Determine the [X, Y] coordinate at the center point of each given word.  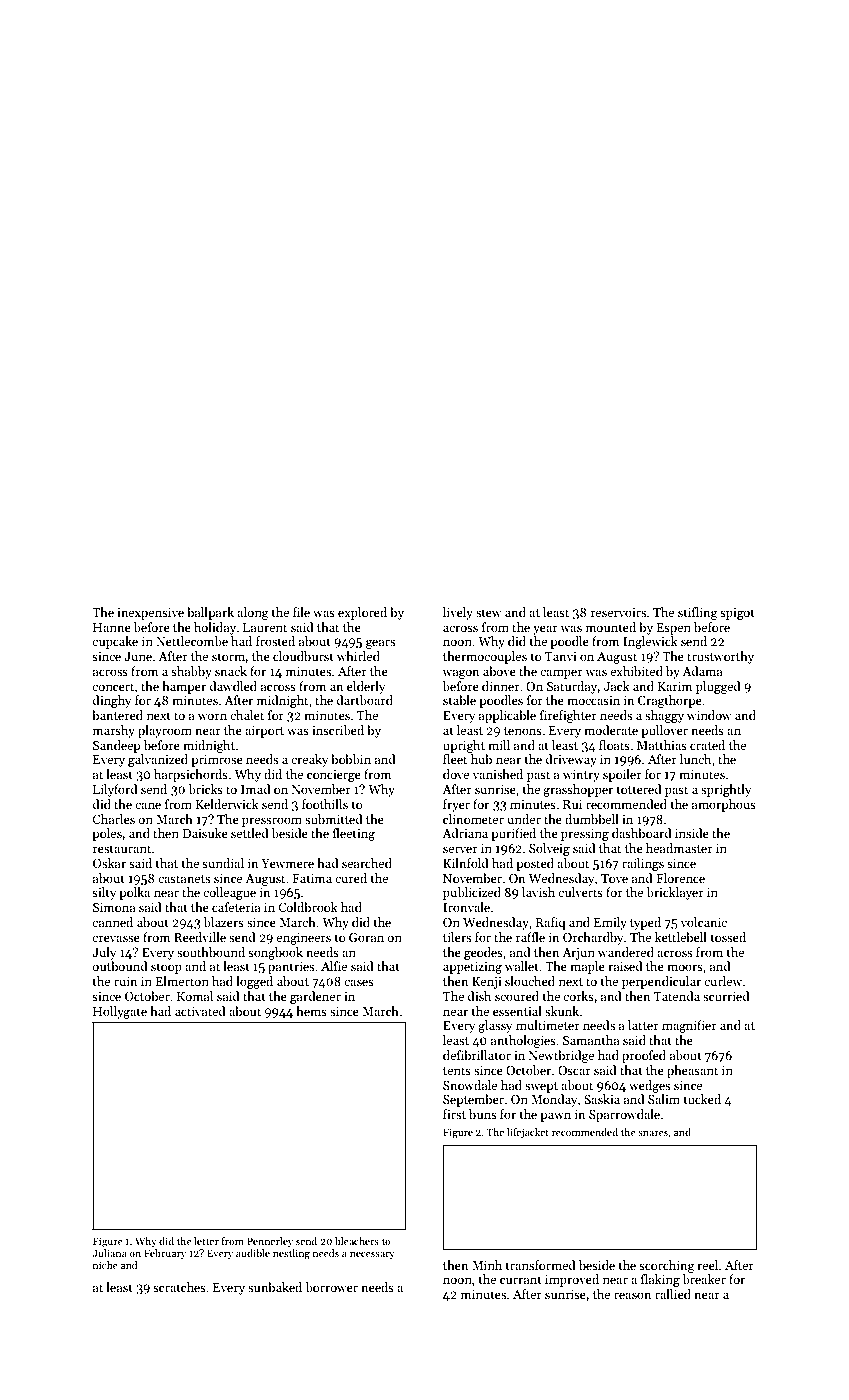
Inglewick [650, 642]
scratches [179, 1287]
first [454, 1114]
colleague [229, 893]
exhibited [636, 671]
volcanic [704, 922]
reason [632, 1295]
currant [521, 1280]
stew [488, 613]
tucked [702, 1099]
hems [311, 1011]
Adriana [465, 833]
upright [464, 746]
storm [229, 657]
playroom [165, 731]
